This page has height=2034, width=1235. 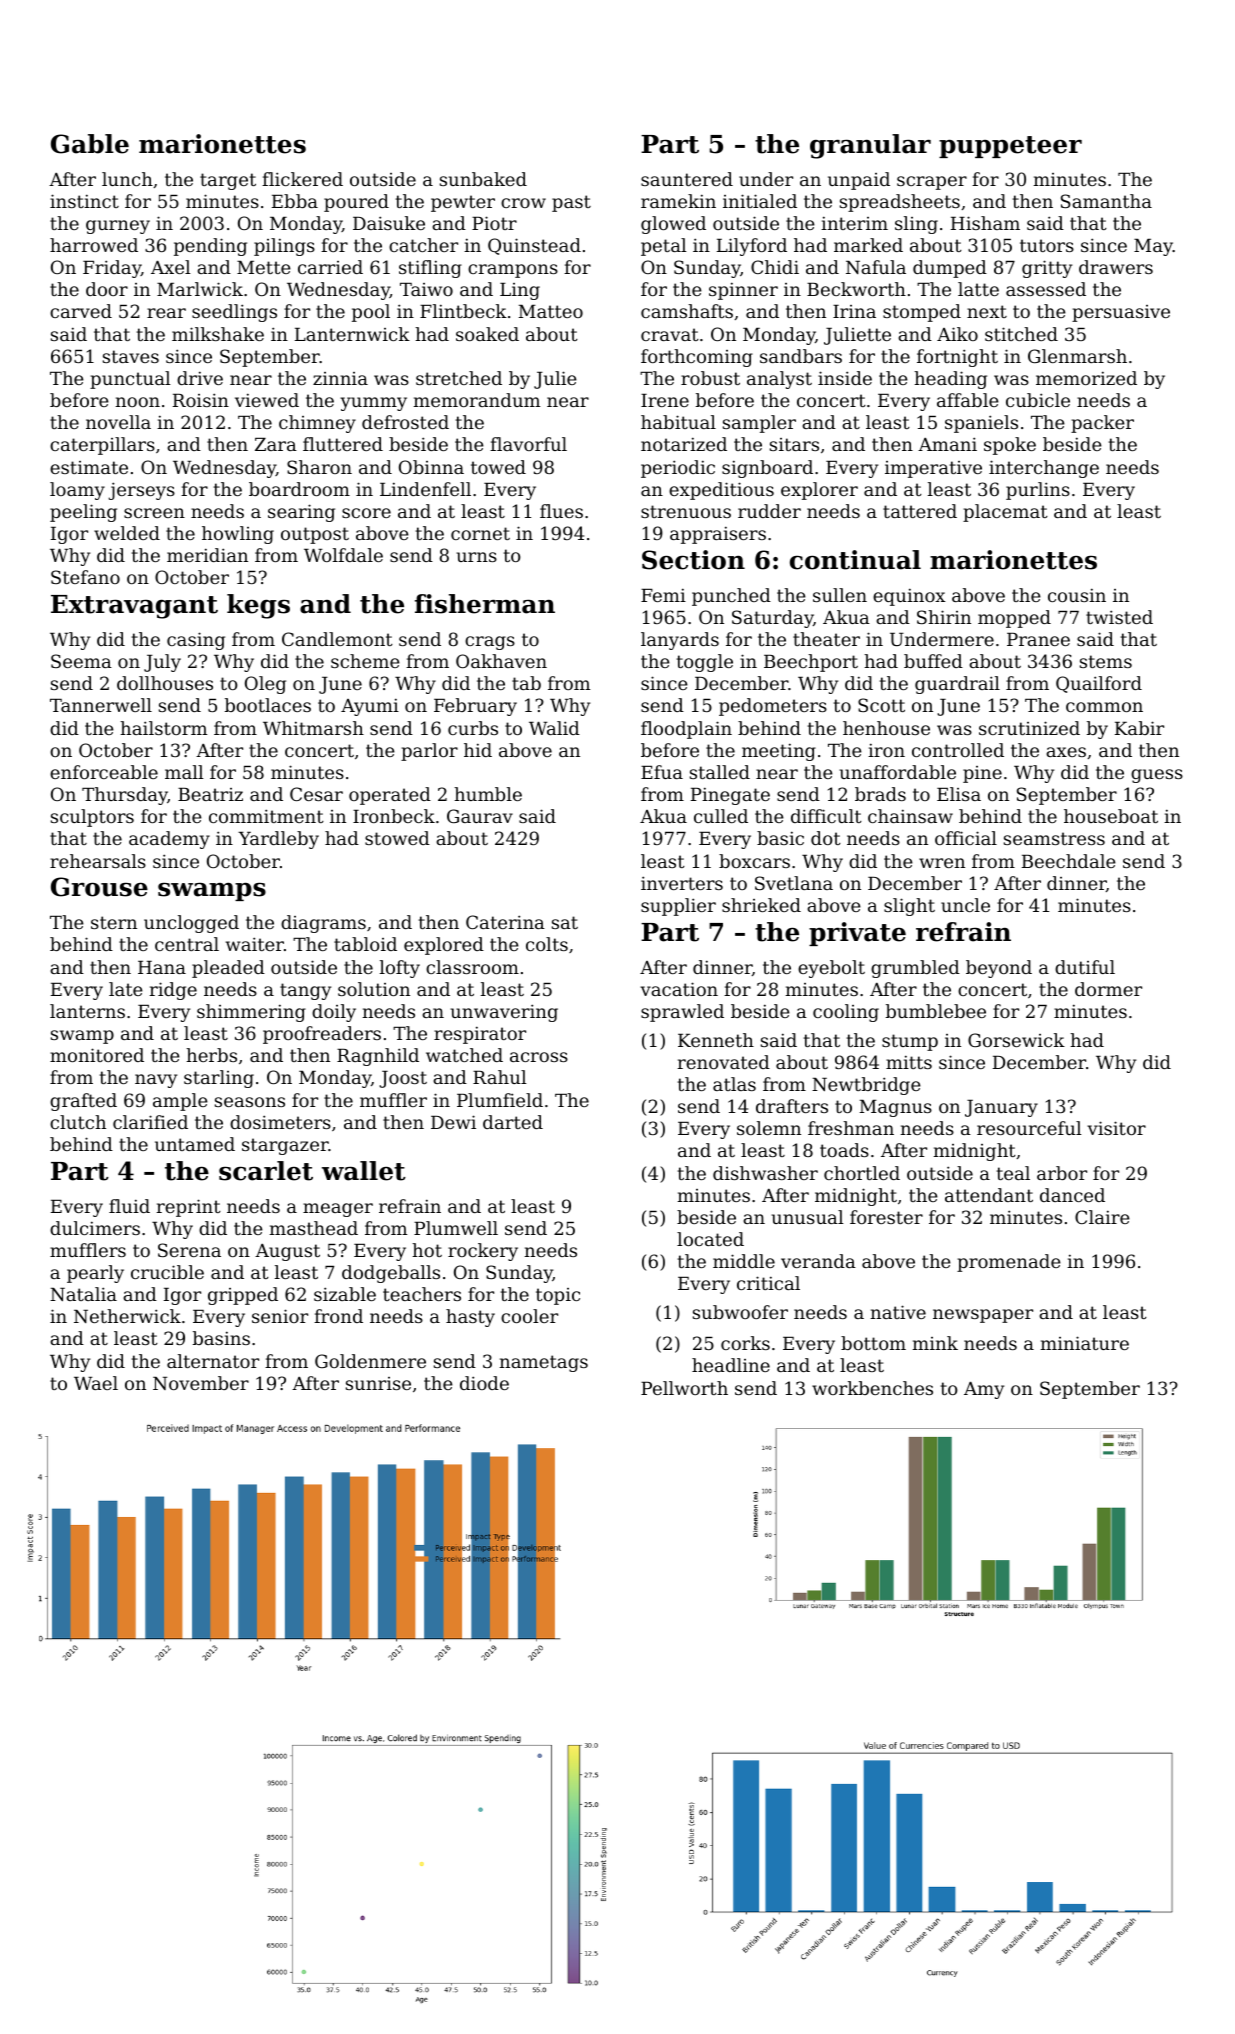 What do you see at coordinates (1010, 147) in the page?
I see `puppeteer` at bounding box center [1010, 147].
